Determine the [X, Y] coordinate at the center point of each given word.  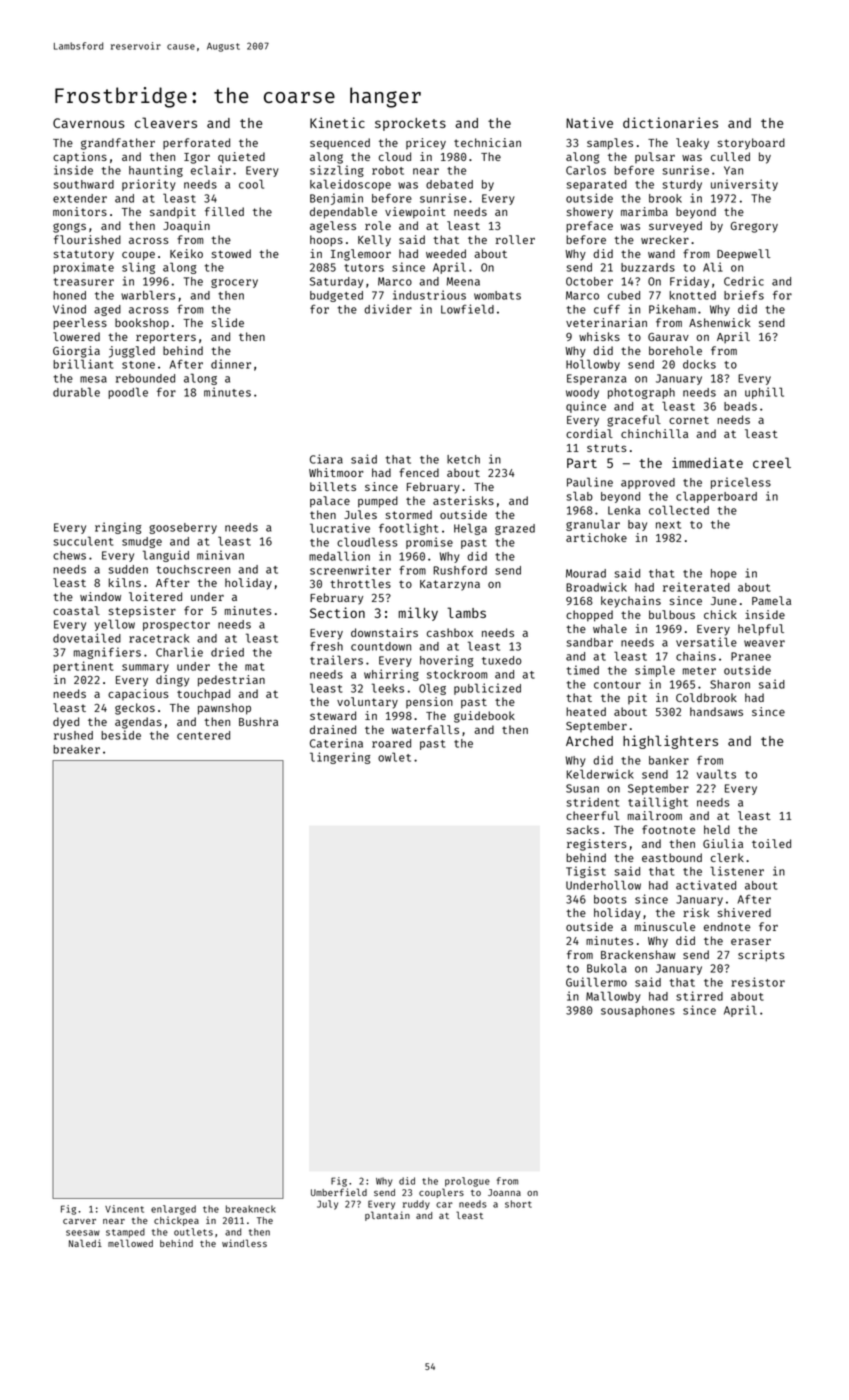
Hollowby [593, 365]
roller [515, 239]
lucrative [340, 528]
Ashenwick [720, 322]
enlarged [173, 1210]
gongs [69, 228]
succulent [83, 541]
